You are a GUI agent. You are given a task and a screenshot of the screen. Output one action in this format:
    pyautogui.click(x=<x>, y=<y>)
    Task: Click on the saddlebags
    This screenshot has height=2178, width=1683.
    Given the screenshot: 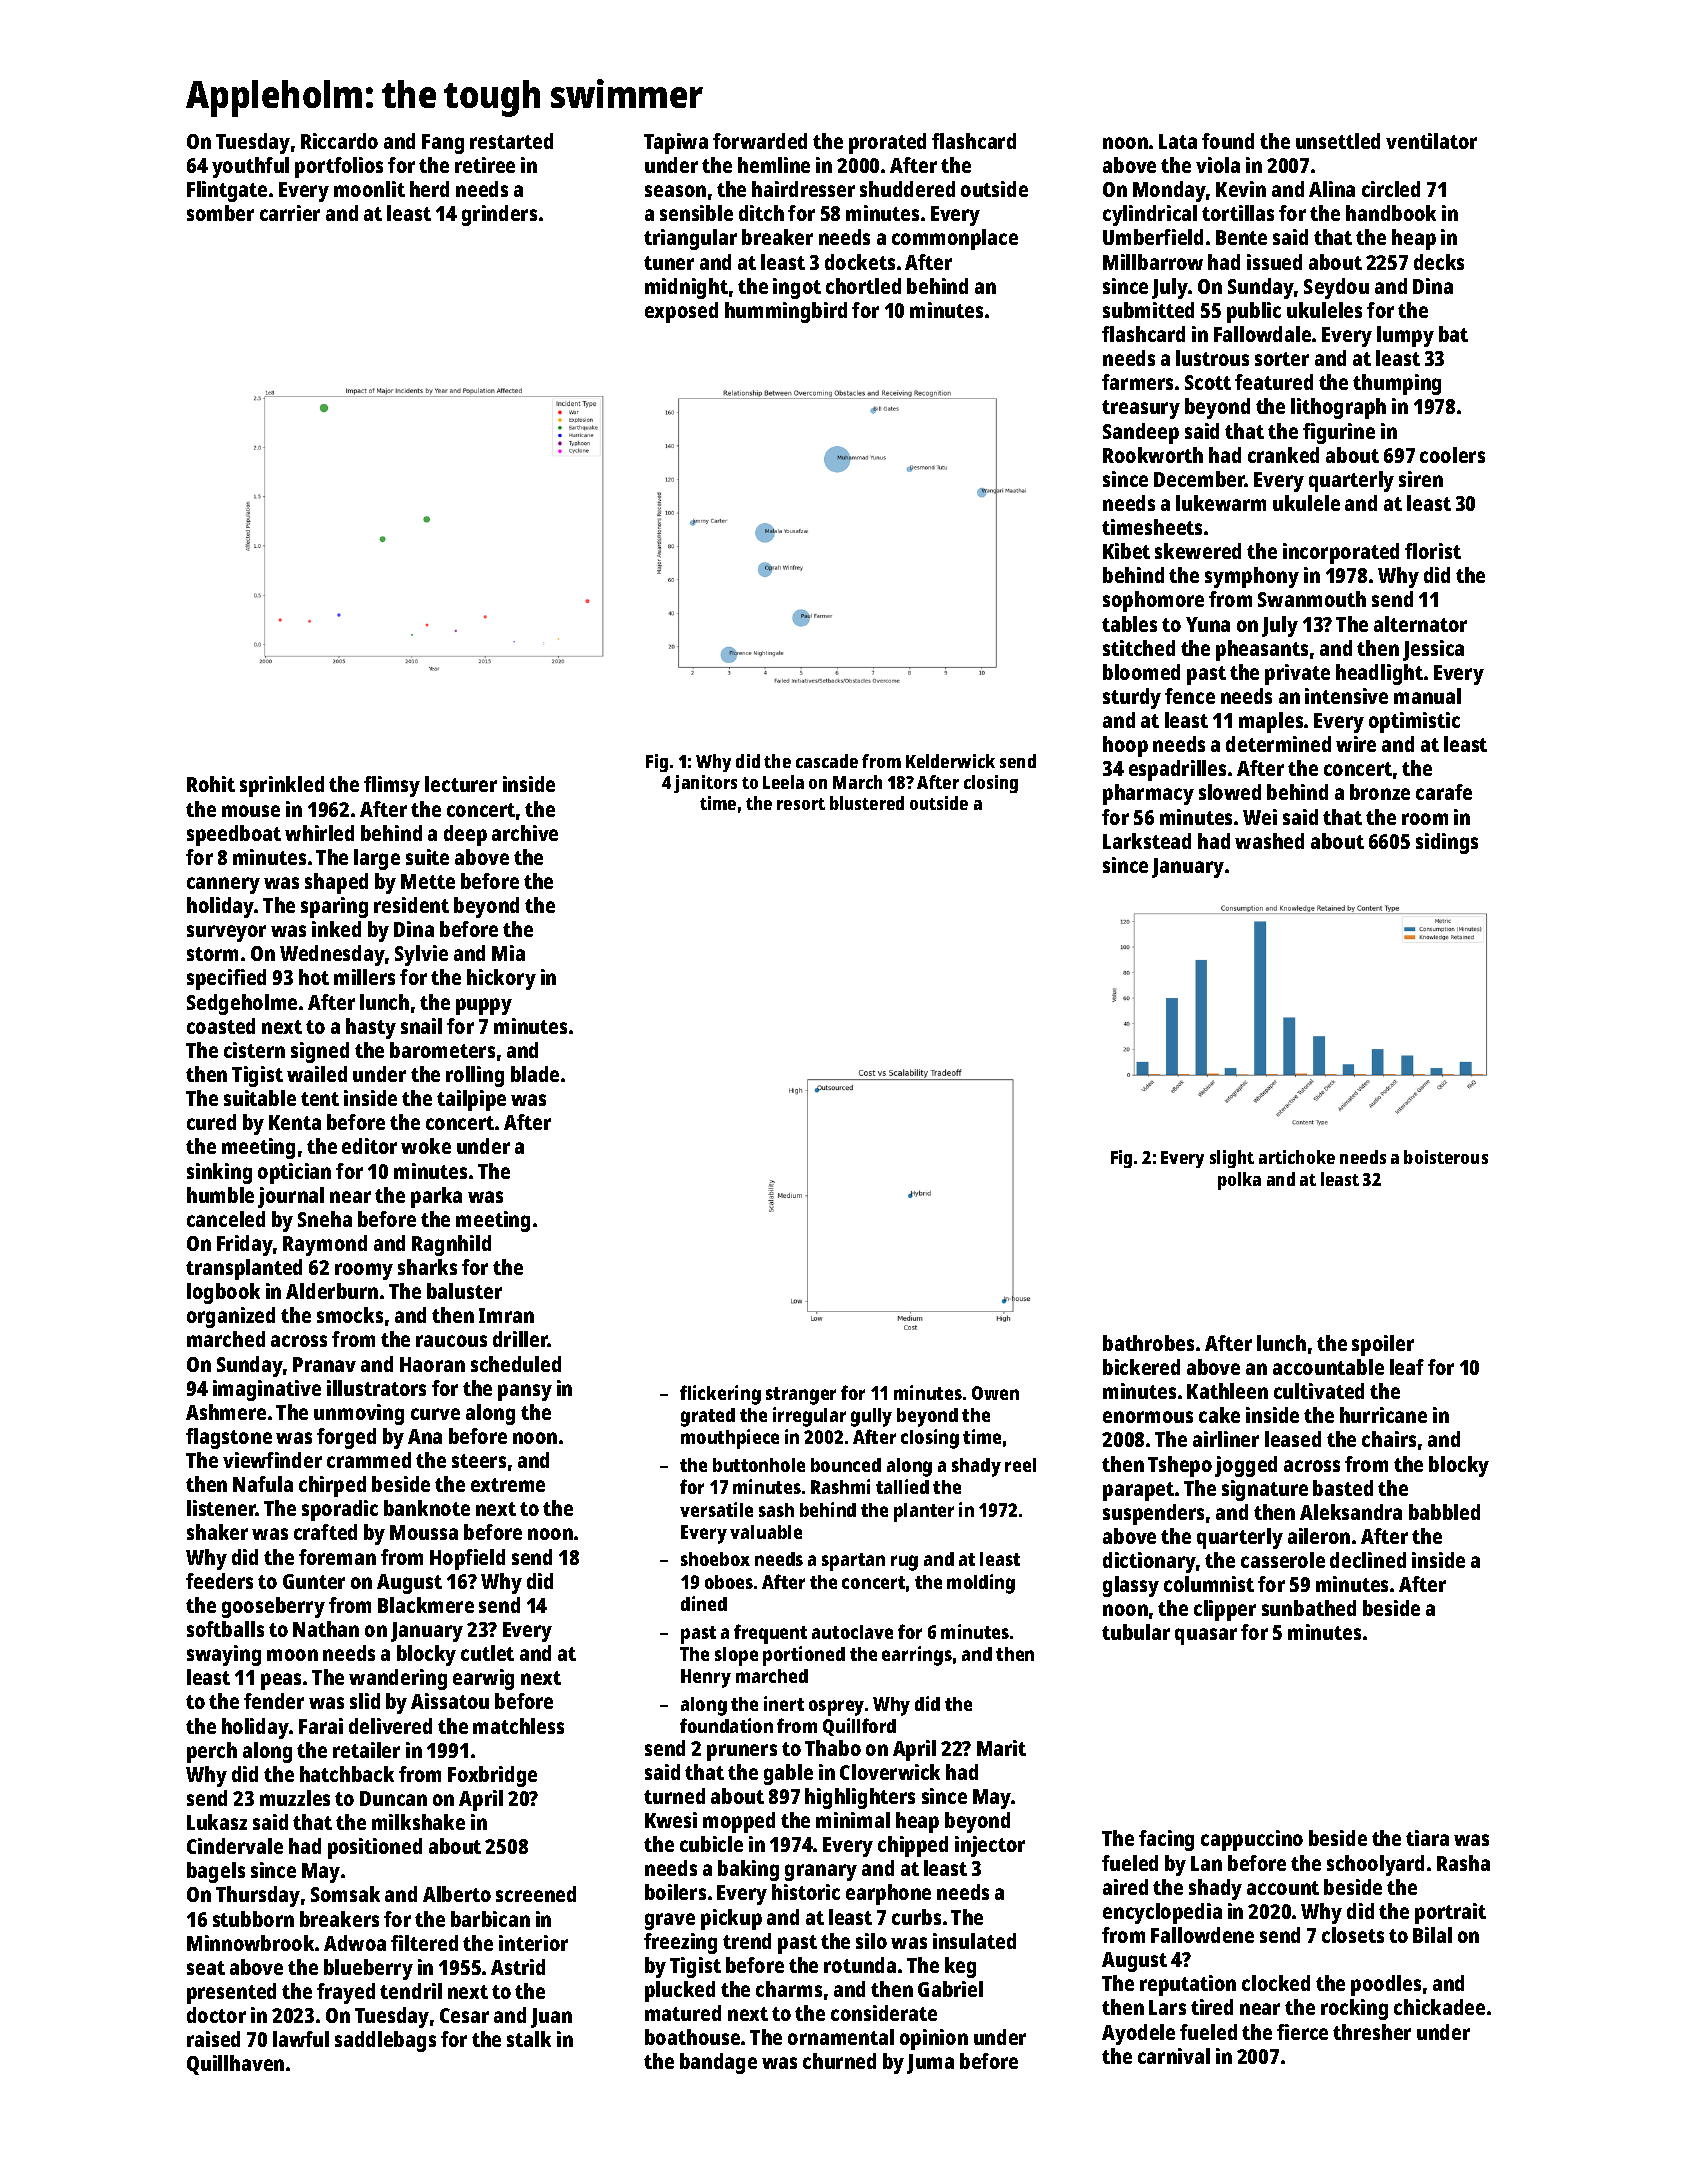 What is the action you would take?
    pyautogui.click(x=385, y=2041)
